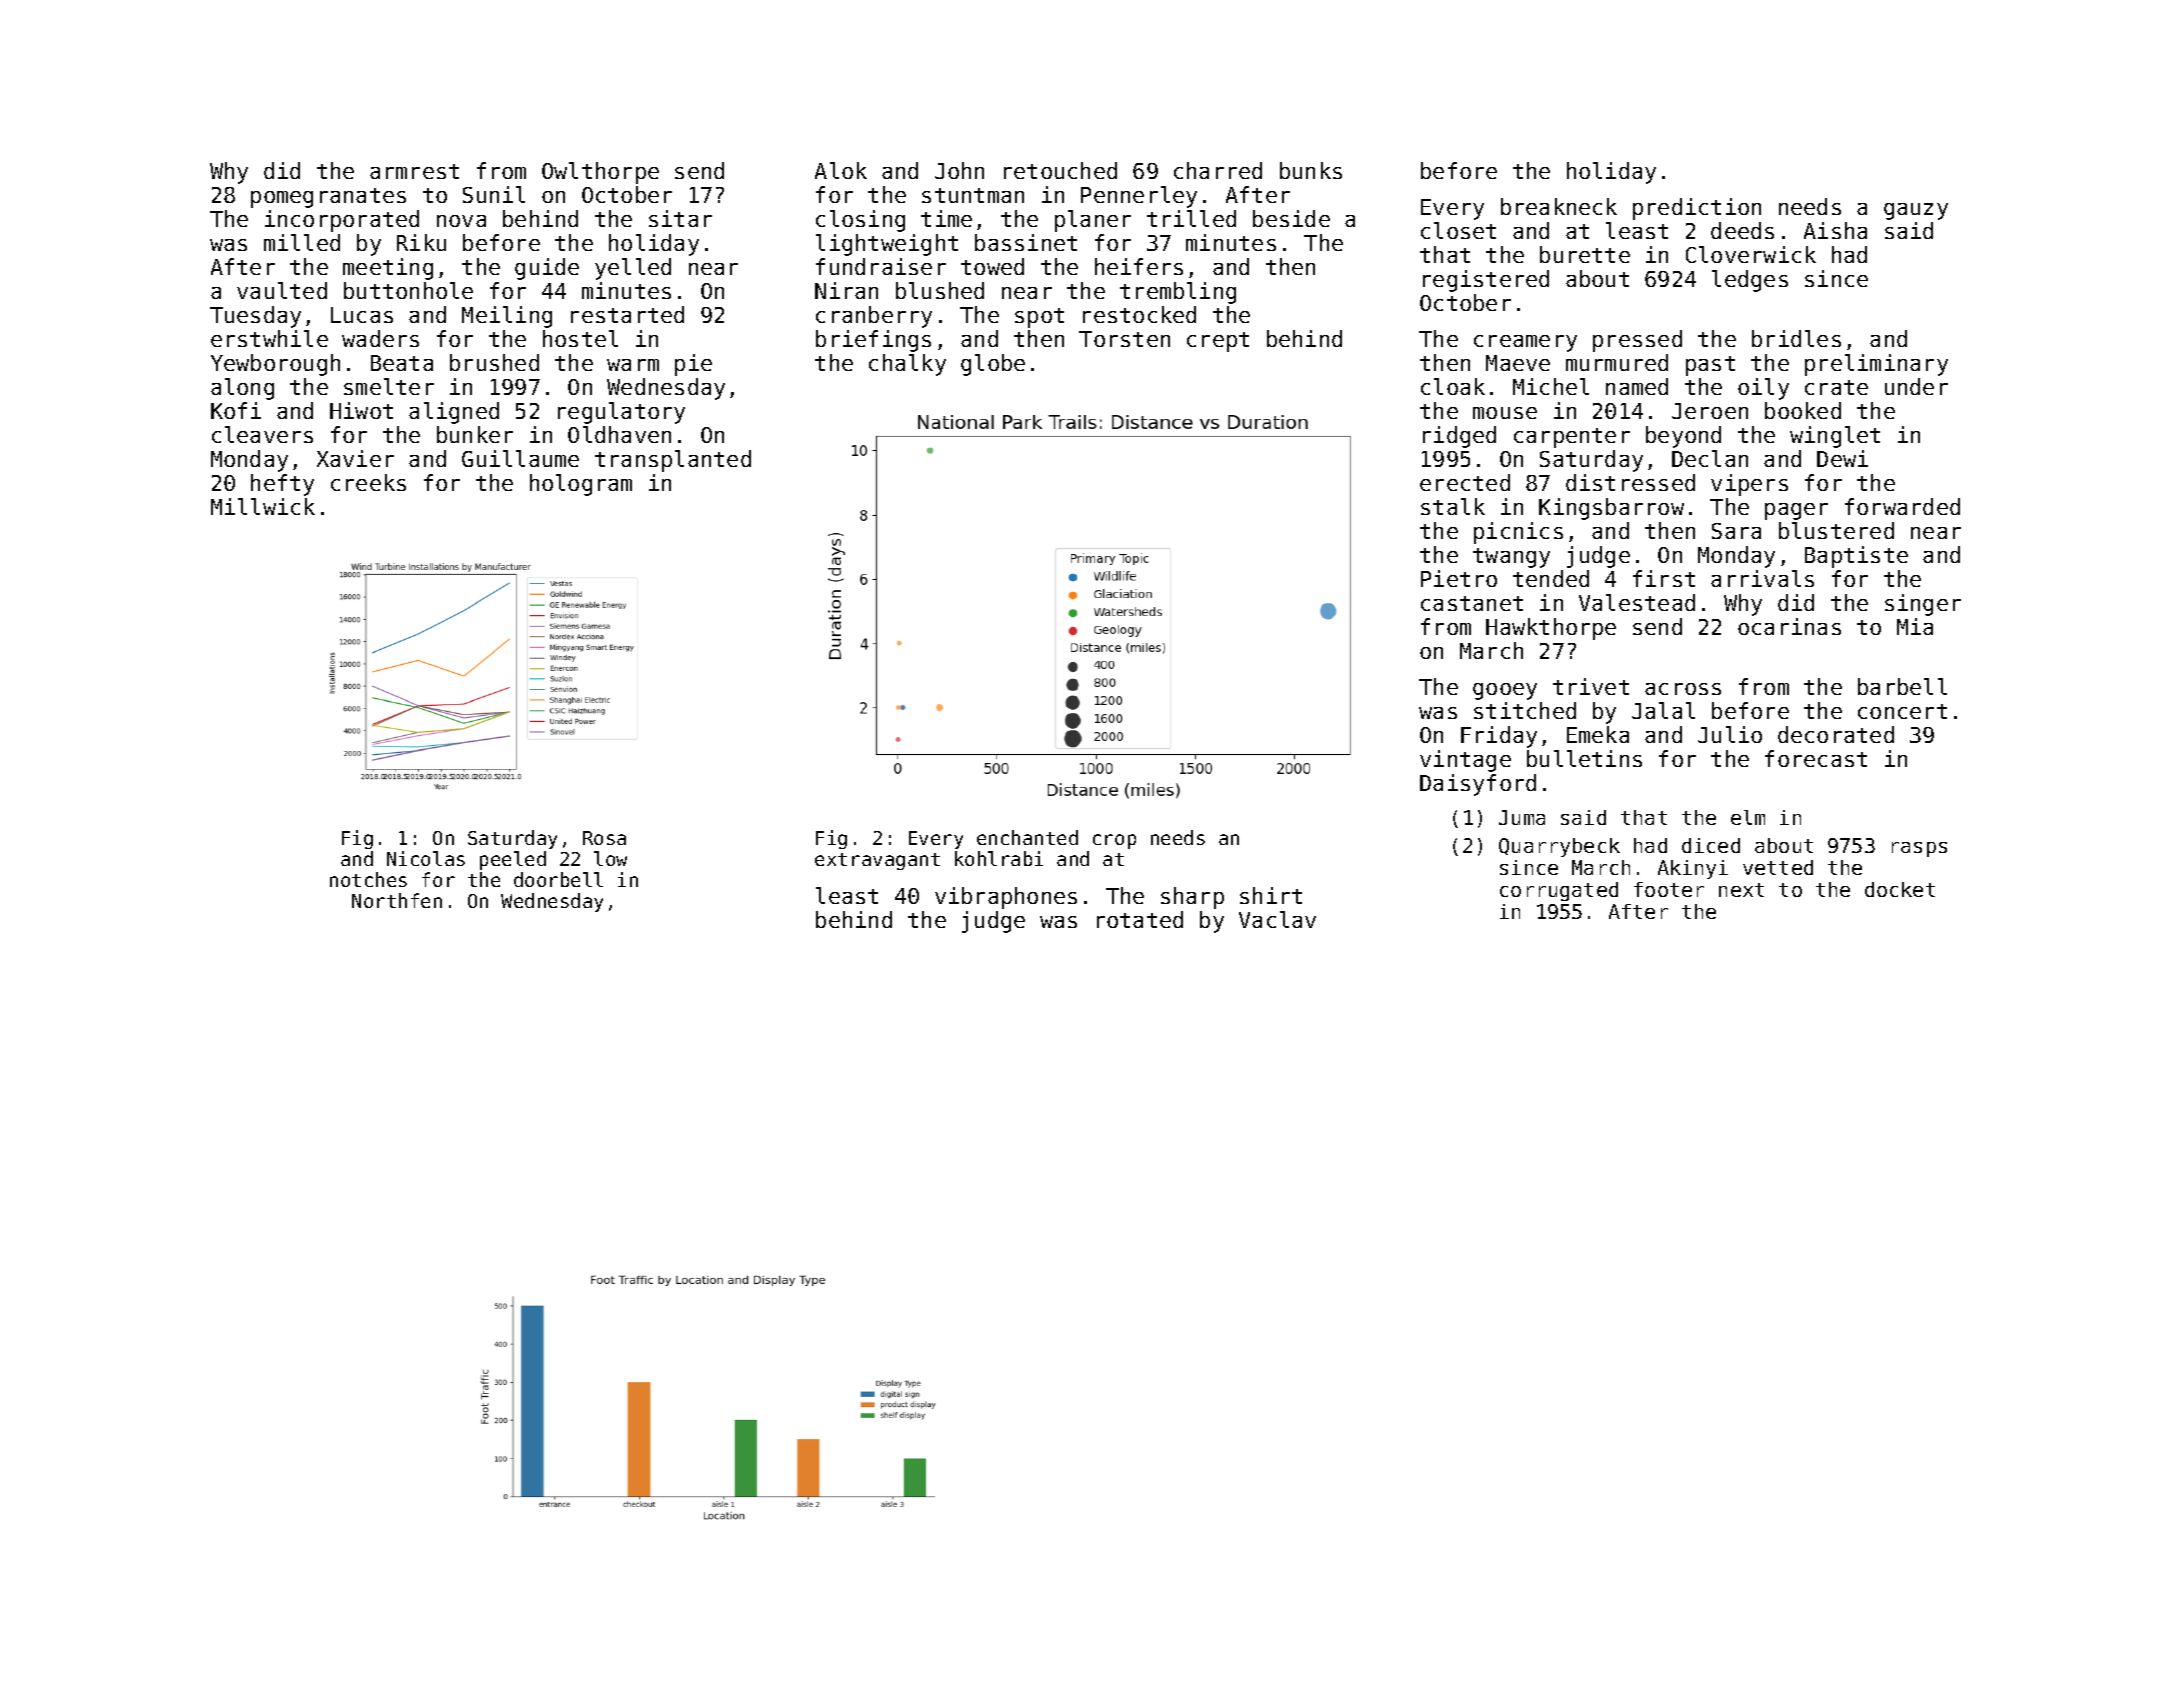  What do you see at coordinates (604, 838) in the page?
I see `Rosa` at bounding box center [604, 838].
